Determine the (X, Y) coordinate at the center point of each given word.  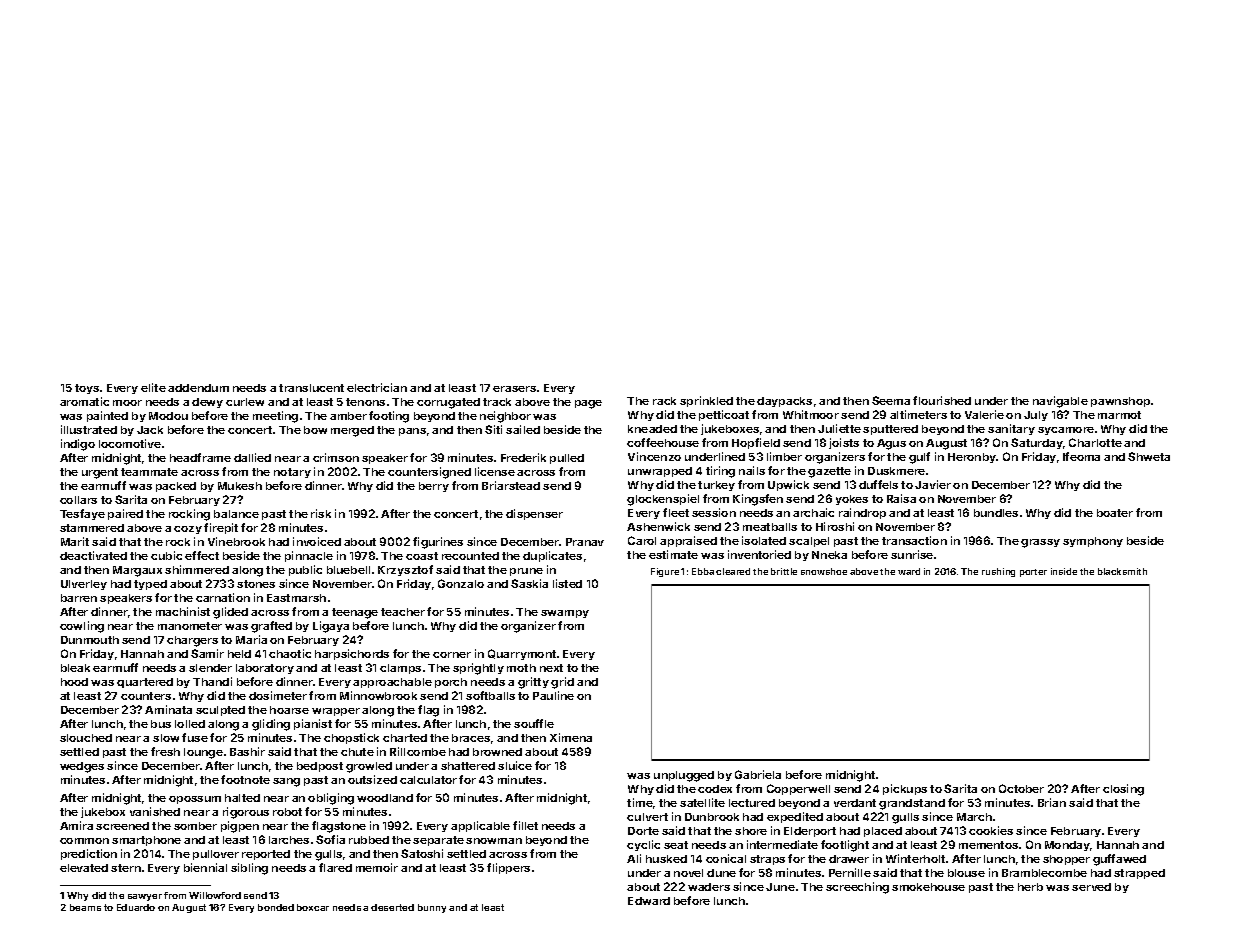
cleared (733, 571)
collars (78, 500)
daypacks (784, 402)
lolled (190, 724)
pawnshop (1120, 402)
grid (562, 683)
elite (153, 387)
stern (126, 868)
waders (709, 887)
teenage (355, 613)
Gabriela (758, 774)
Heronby (972, 458)
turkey (716, 486)
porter (1033, 573)
